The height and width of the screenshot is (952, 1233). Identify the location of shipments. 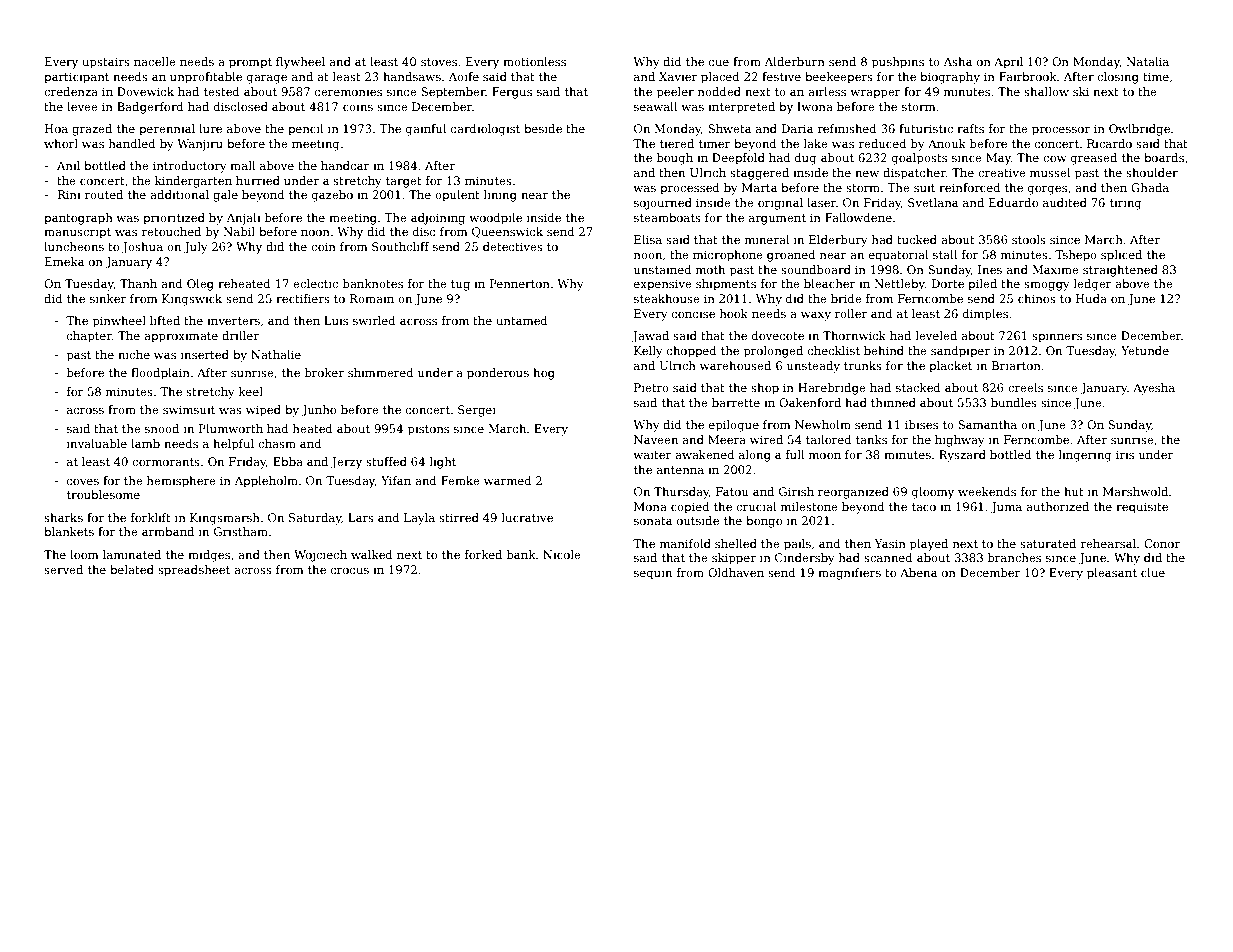
(726, 285).
